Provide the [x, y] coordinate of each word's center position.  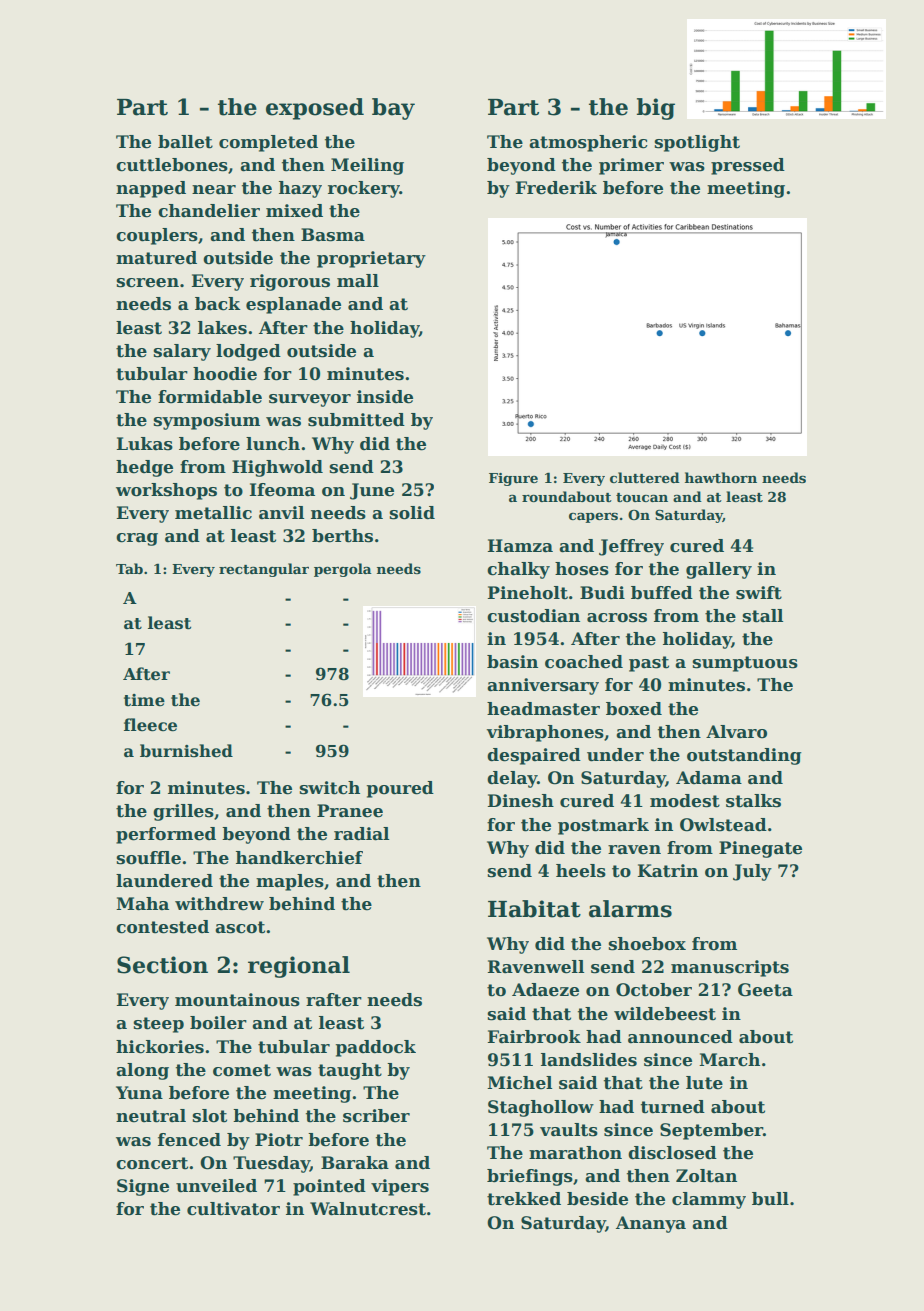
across [617, 618]
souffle [149, 858]
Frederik [556, 188]
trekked [524, 1199]
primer [631, 166]
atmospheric [588, 143]
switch [330, 788]
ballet [185, 142]
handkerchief [299, 858]
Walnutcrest [368, 1209]
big [656, 109]
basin [512, 662]
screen [148, 283]
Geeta [765, 990]
